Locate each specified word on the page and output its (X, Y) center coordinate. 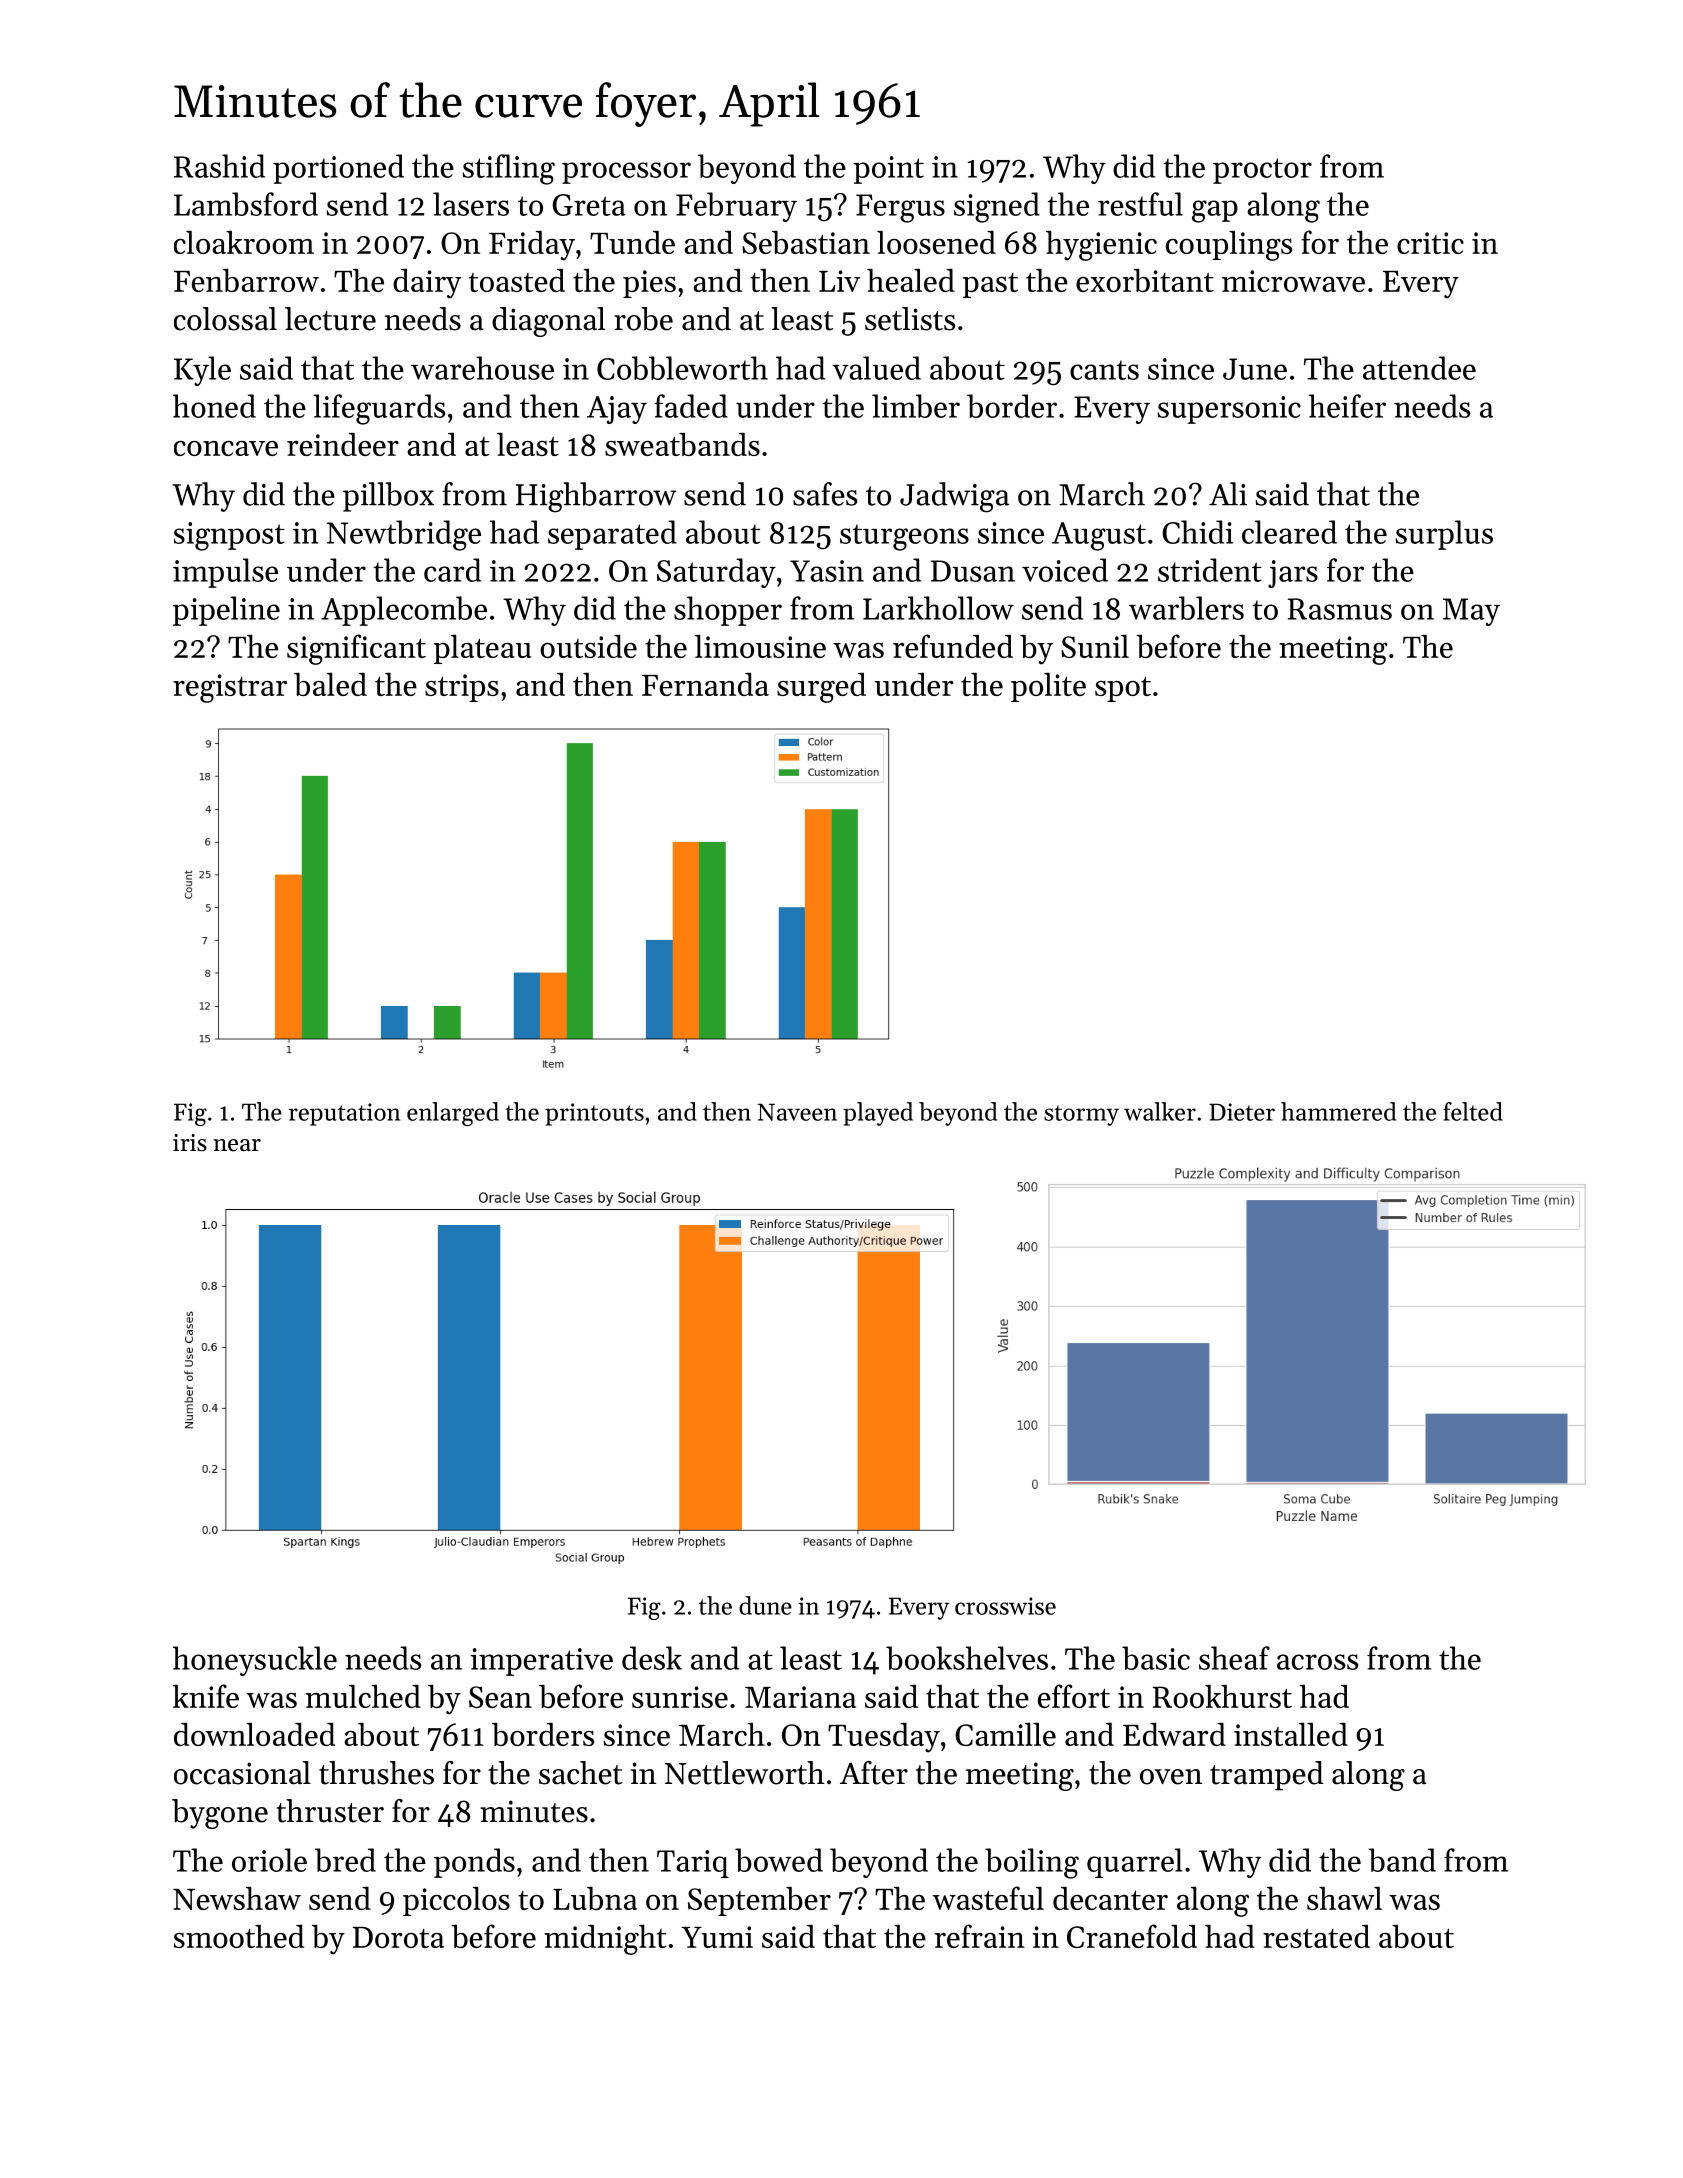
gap (1215, 211)
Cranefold (1132, 1936)
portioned (338, 169)
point (888, 170)
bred (345, 1860)
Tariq (693, 1864)
